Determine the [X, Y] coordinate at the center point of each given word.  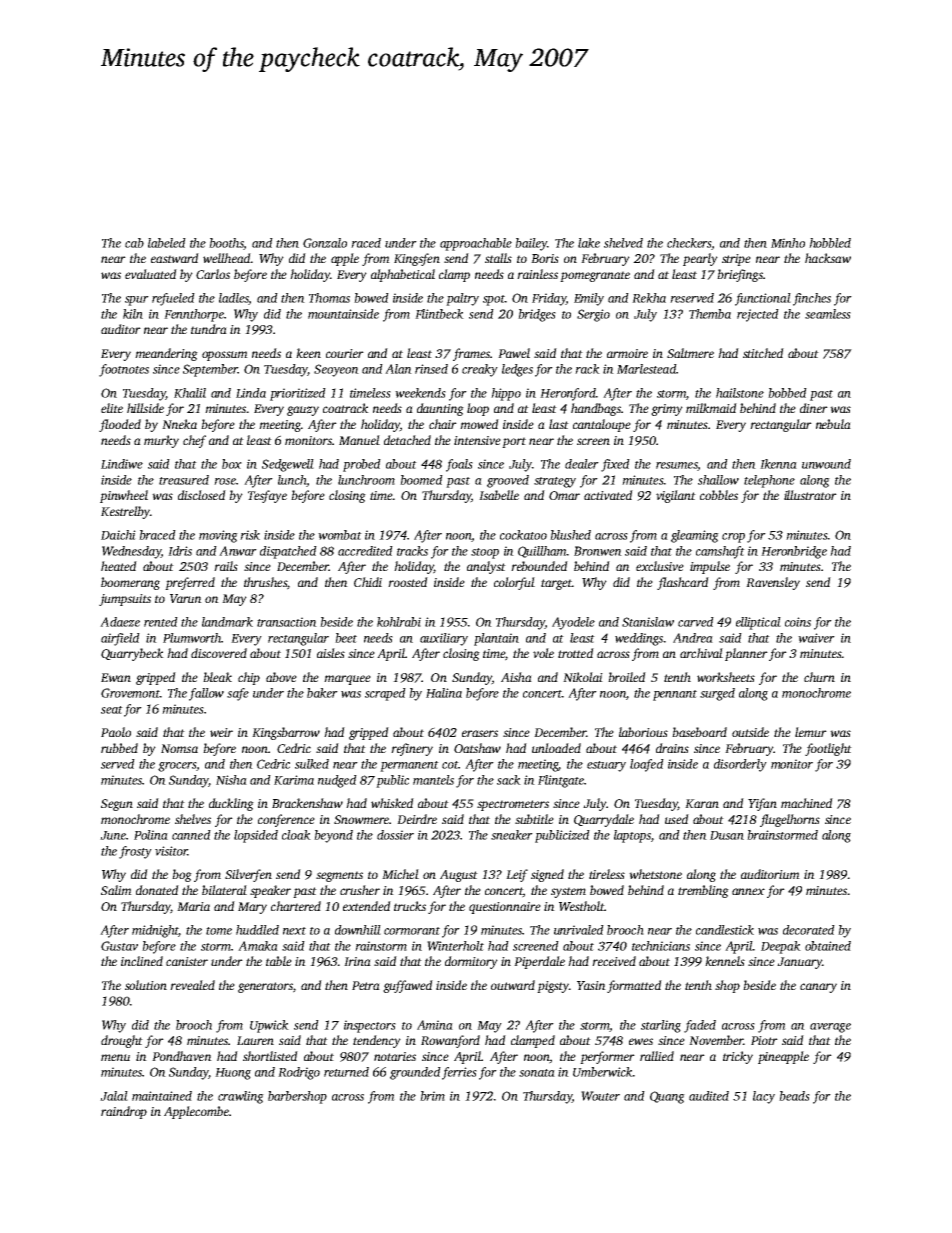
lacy [764, 1097]
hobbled [830, 243]
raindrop [124, 1112]
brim [432, 1096]
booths [226, 244]
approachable [476, 244]
